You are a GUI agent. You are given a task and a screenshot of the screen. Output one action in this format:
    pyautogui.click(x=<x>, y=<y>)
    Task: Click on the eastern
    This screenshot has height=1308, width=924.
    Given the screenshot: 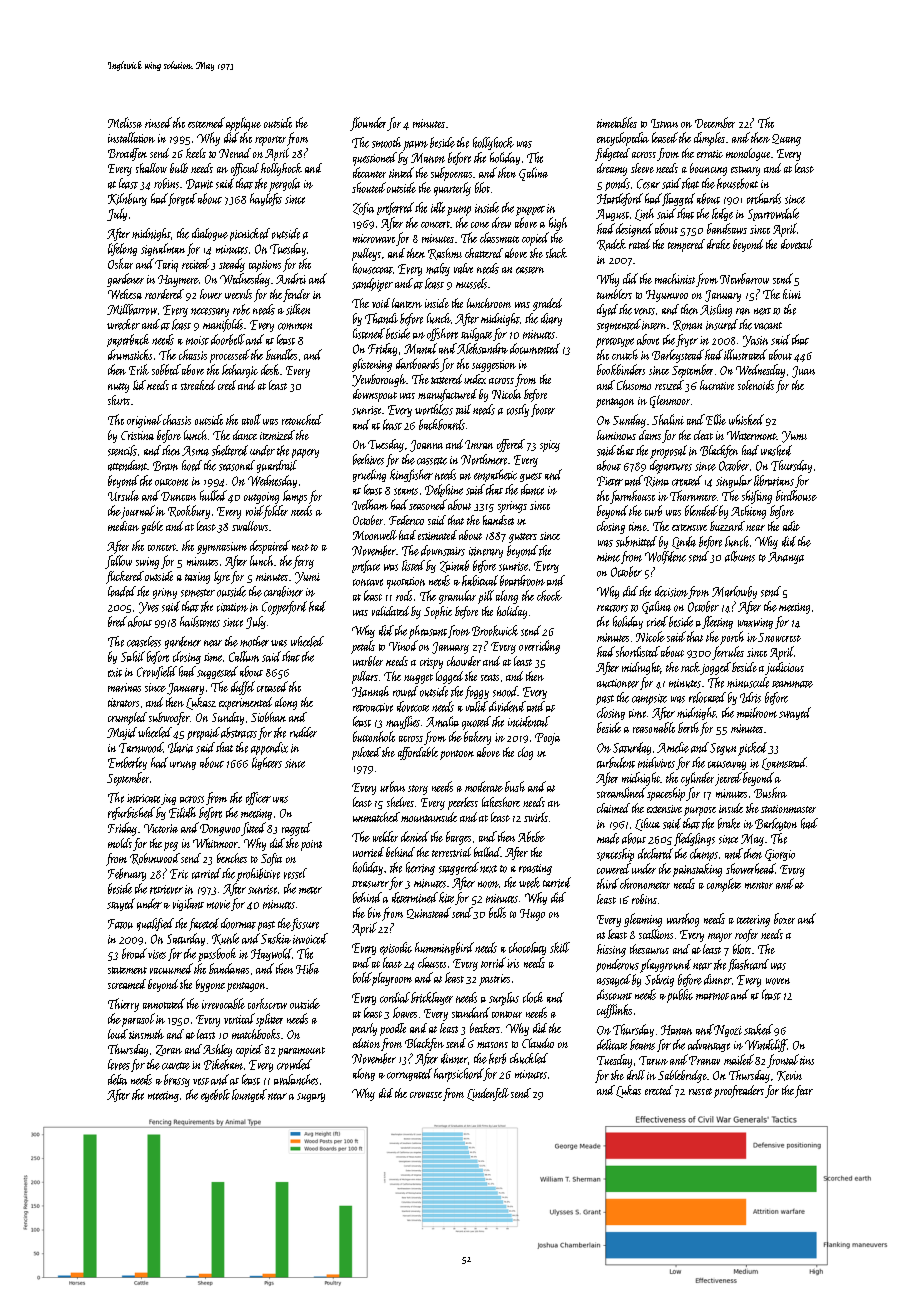 What is the action you would take?
    pyautogui.click(x=530, y=270)
